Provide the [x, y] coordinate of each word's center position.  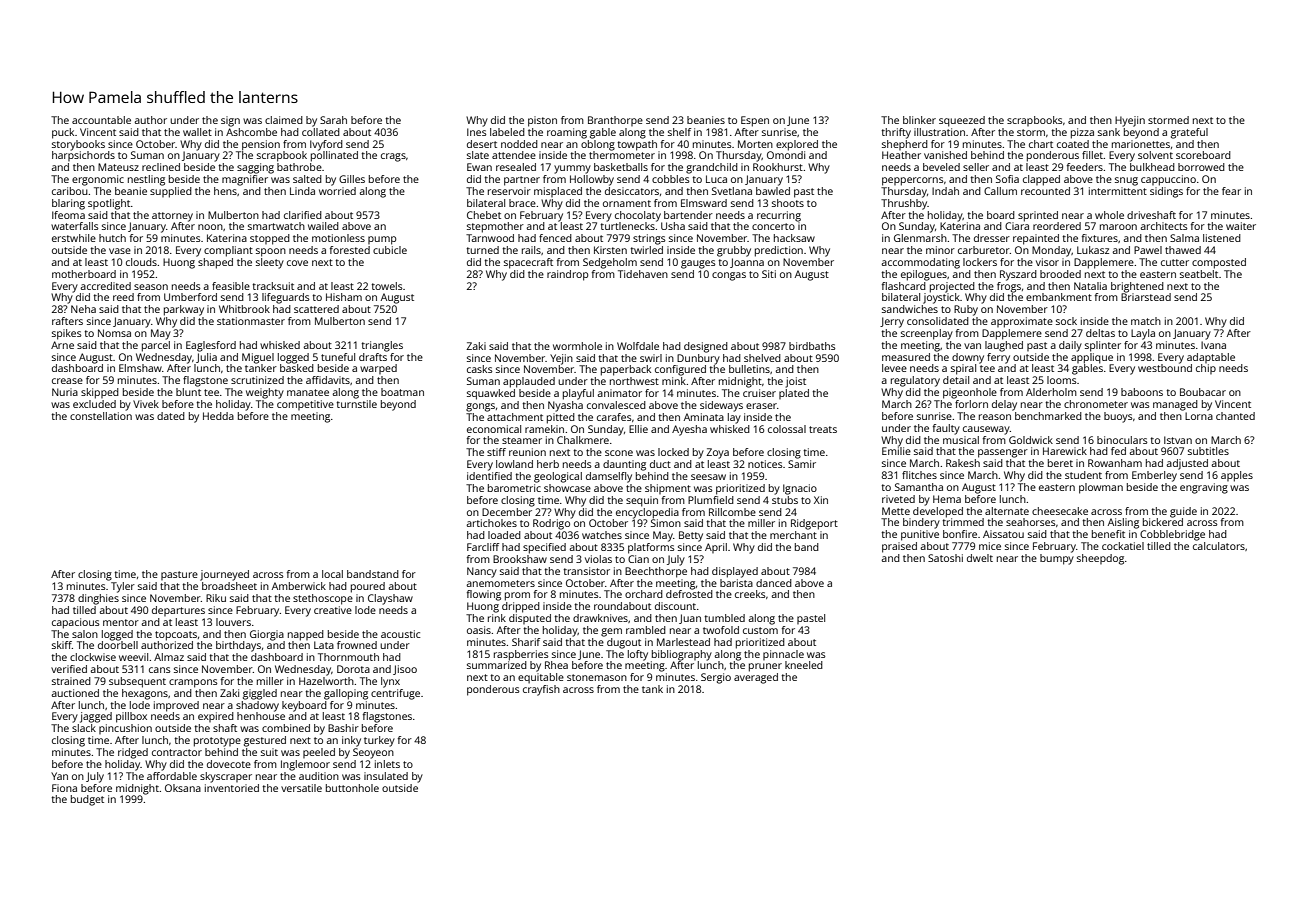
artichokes [491, 523]
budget [87, 800]
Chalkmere [583, 440]
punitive [920, 535]
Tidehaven [643, 274]
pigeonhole [970, 393]
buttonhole [352, 788]
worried [337, 191]
